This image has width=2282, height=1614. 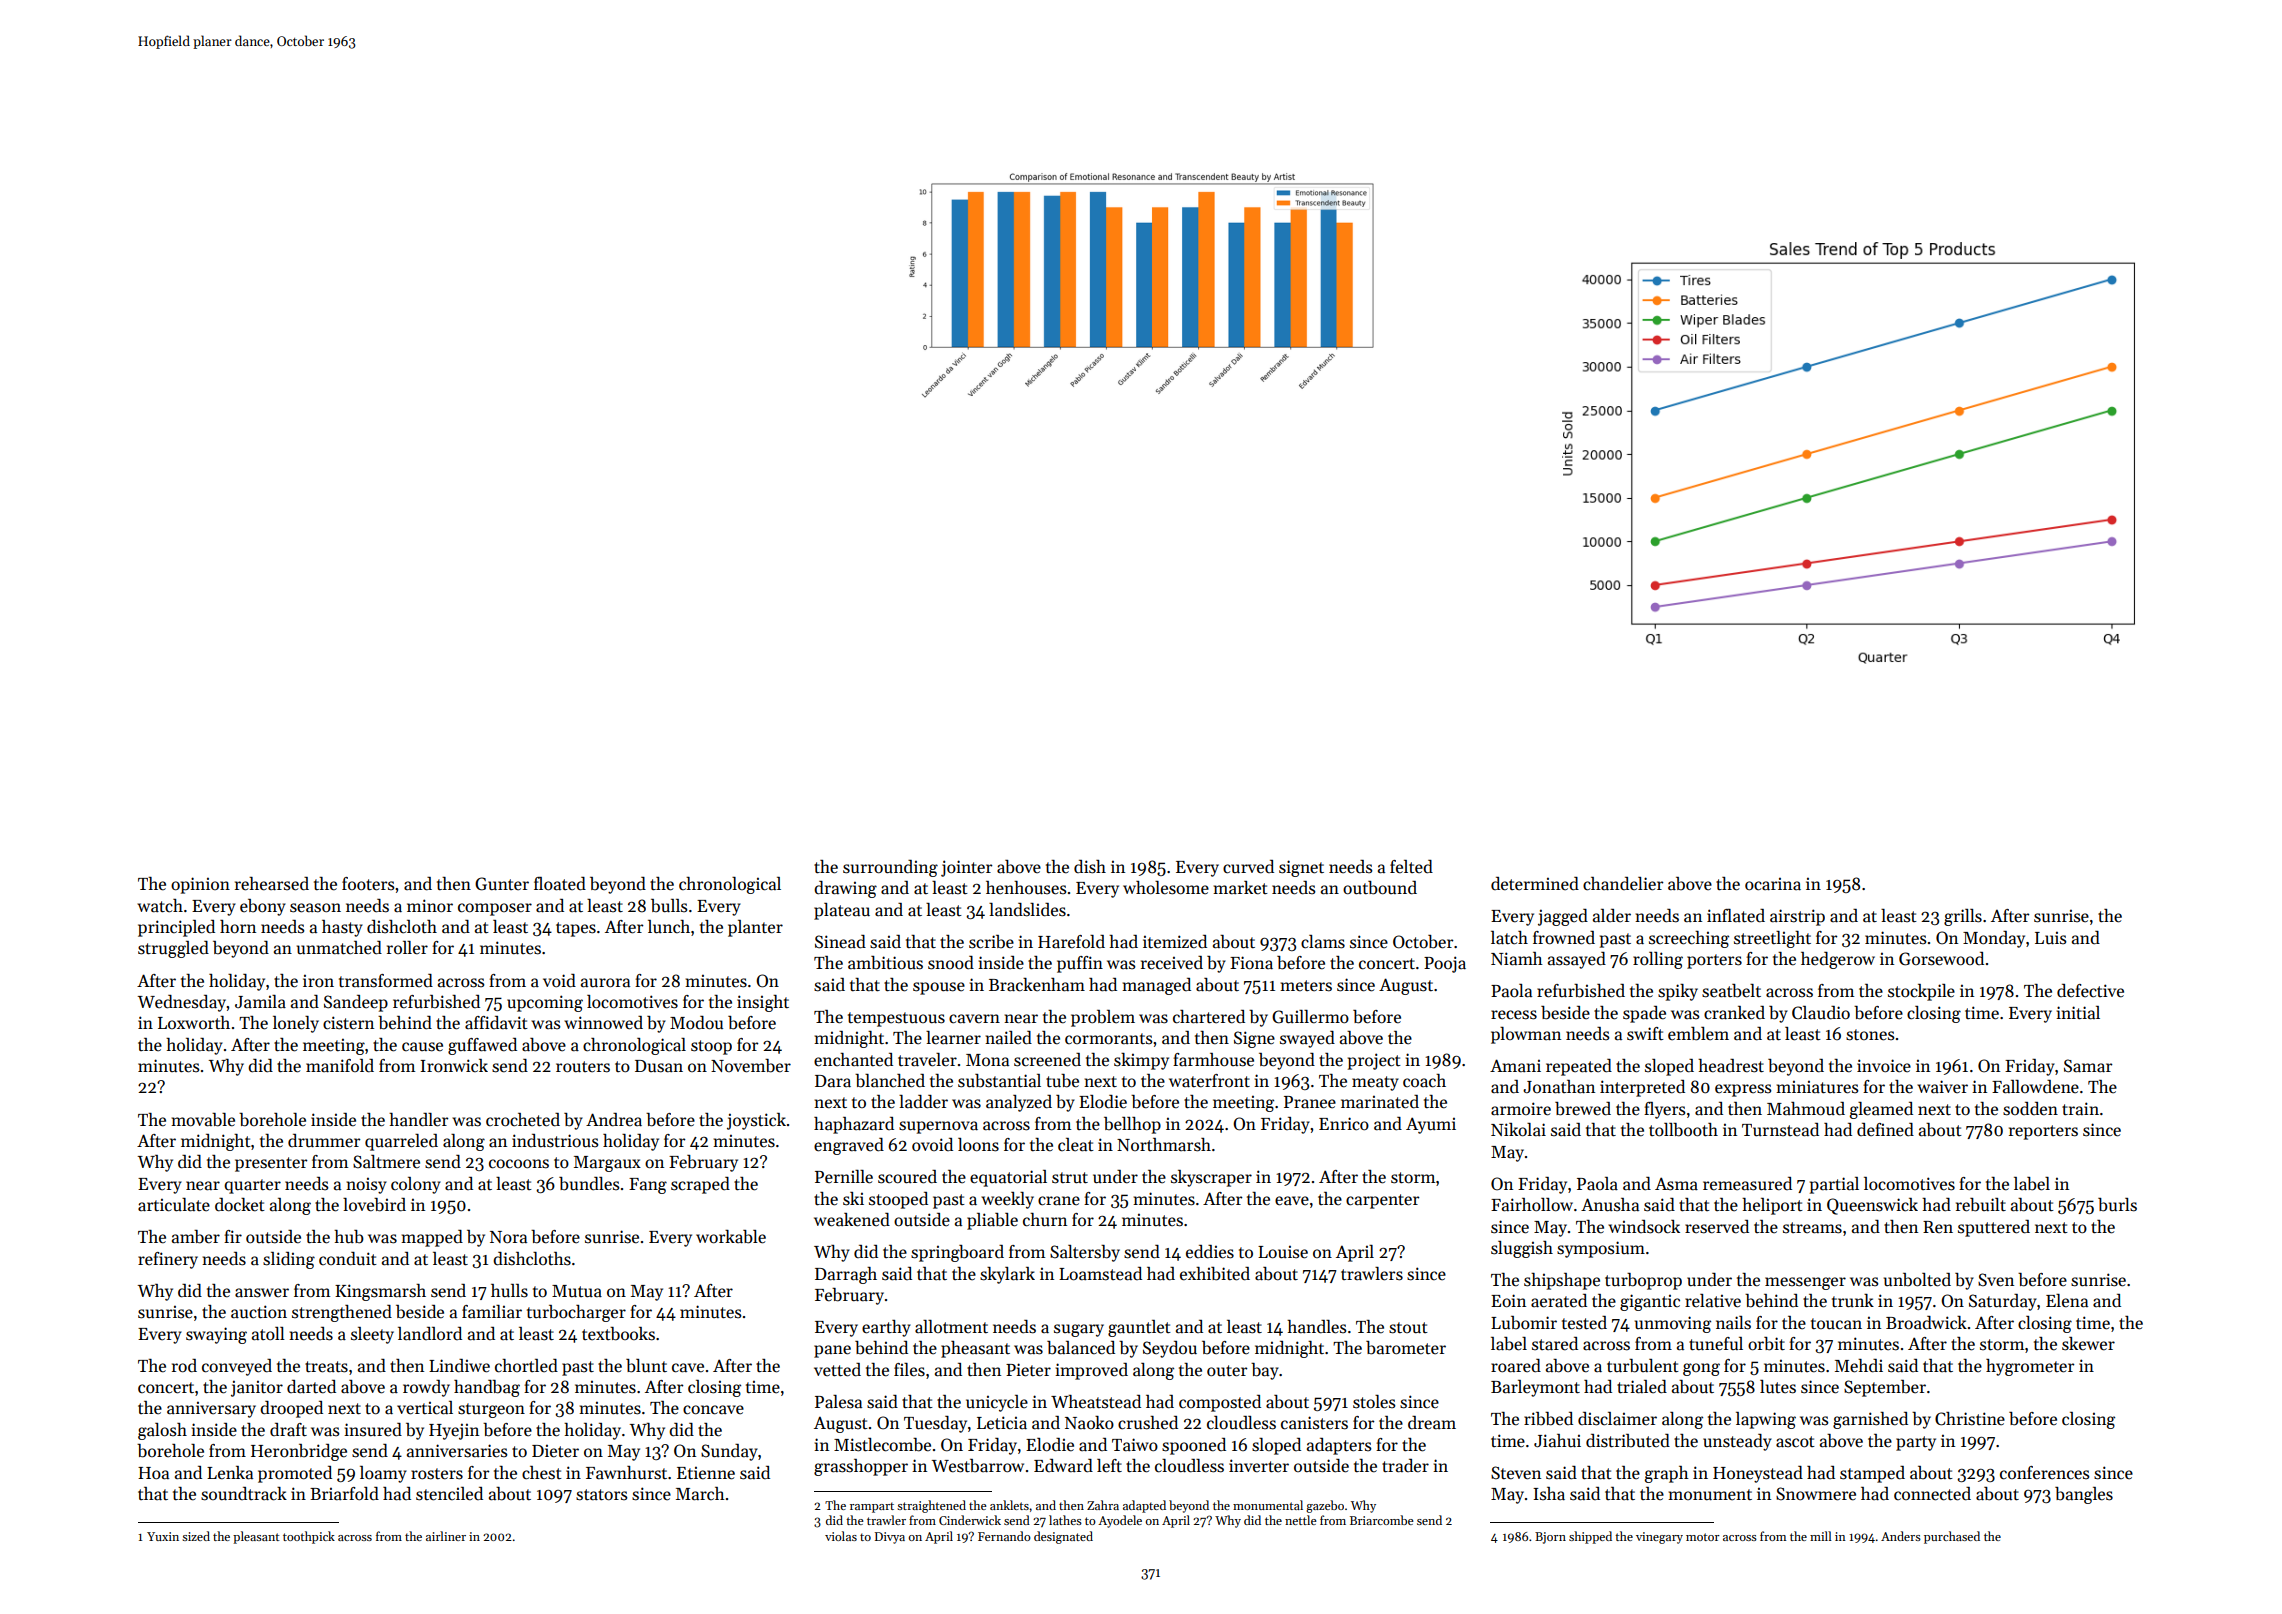 What do you see at coordinates (1550, 1538) in the image?
I see `Bjorn` at bounding box center [1550, 1538].
